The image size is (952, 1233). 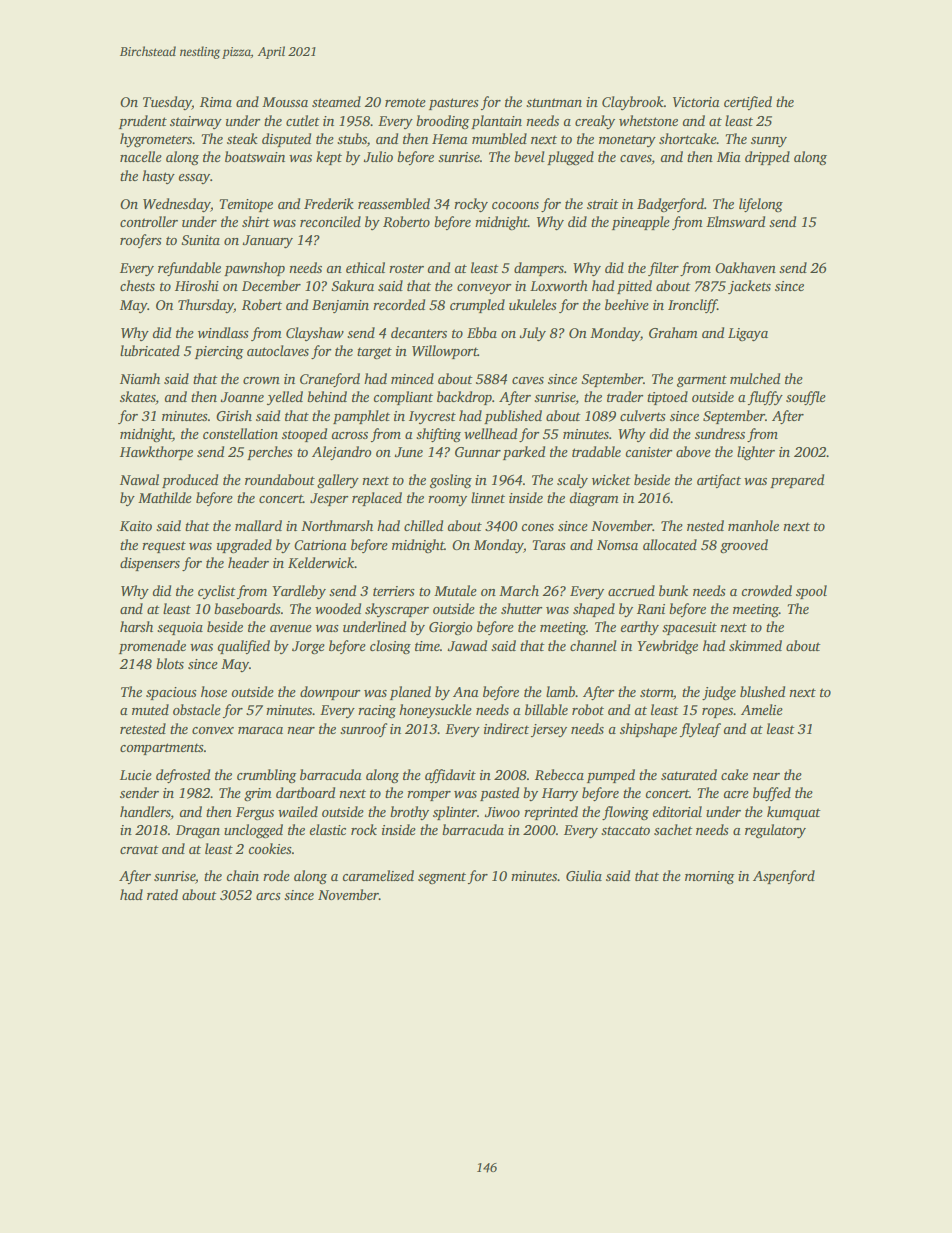 I want to click on pawnshop, so click(x=254, y=269).
